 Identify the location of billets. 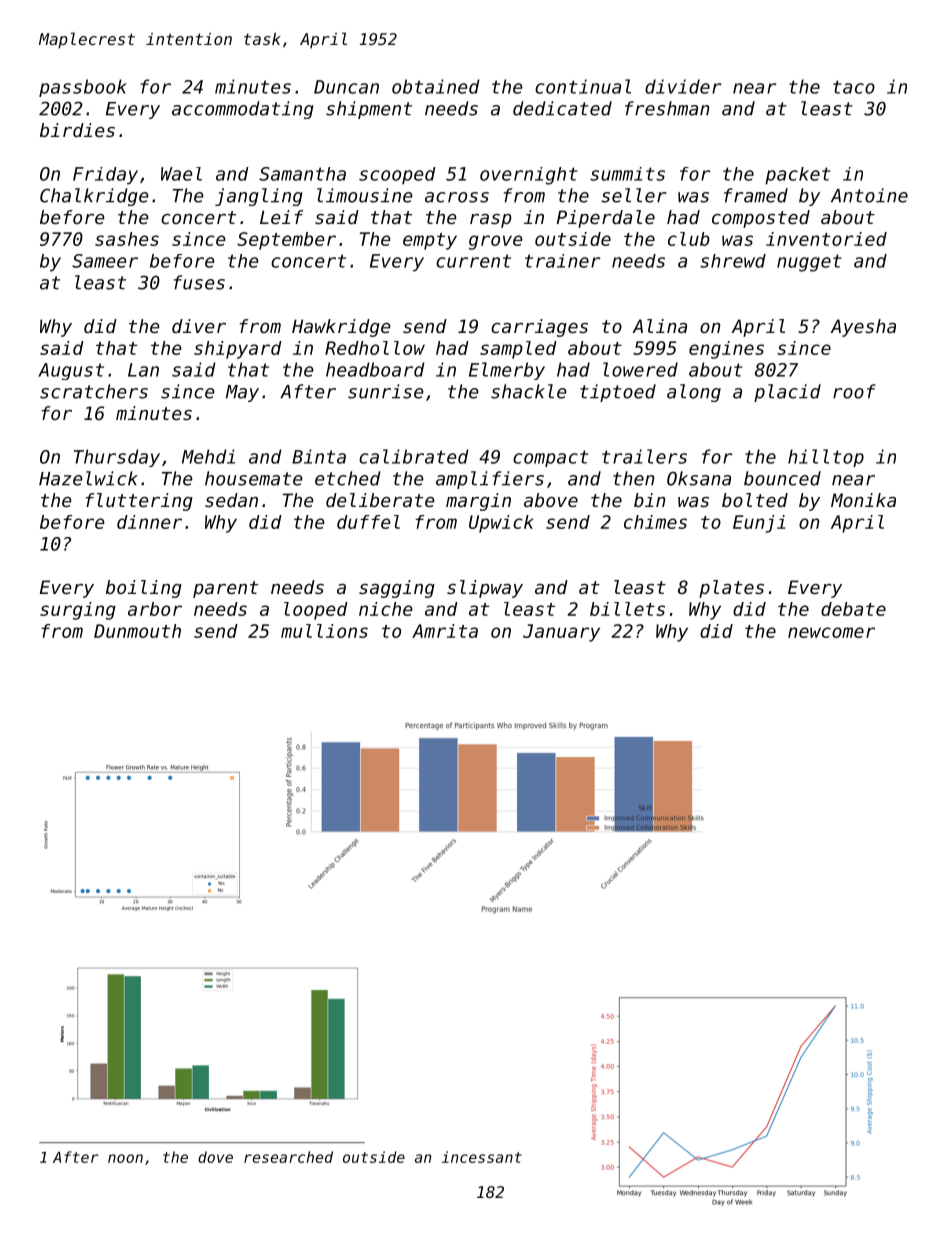
(627, 609).
